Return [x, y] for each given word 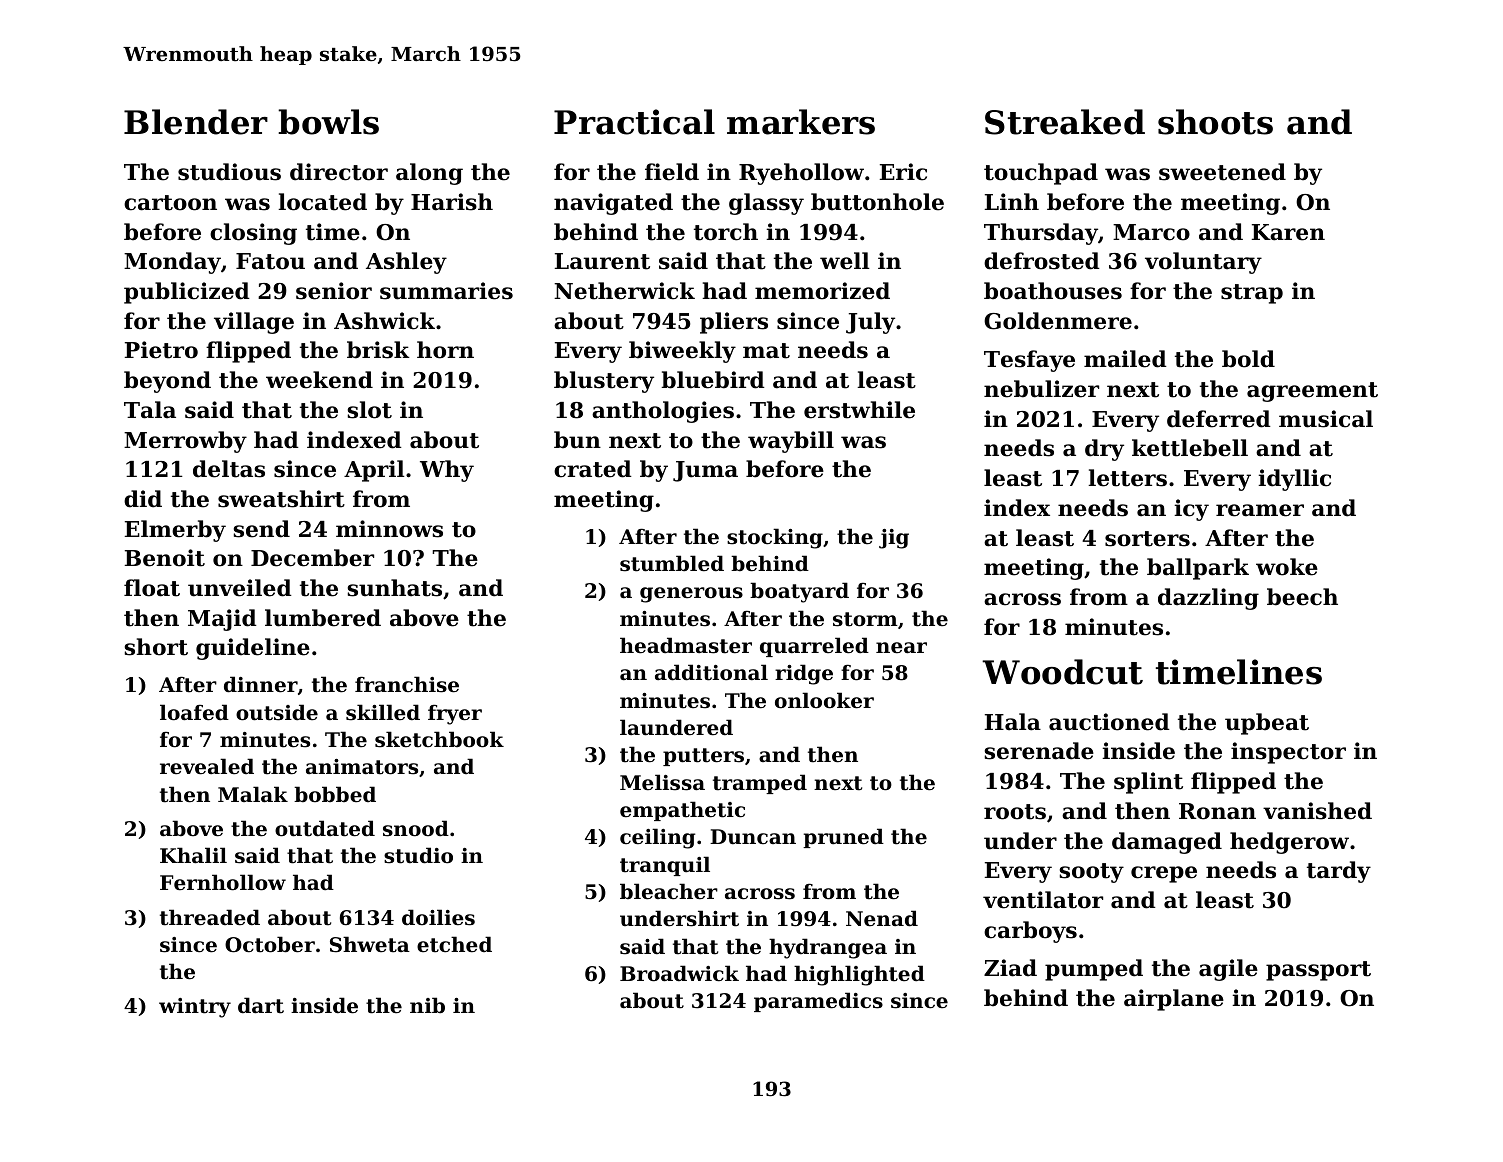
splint [1148, 783]
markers [801, 122]
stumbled [672, 563]
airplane [1174, 1000]
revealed [207, 766]
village [254, 323]
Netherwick [624, 291]
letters [1127, 478]
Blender [196, 122]
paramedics [818, 1002]
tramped [760, 784]
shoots [1215, 122]
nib [427, 1005]
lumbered [323, 618]
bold [1248, 359]
